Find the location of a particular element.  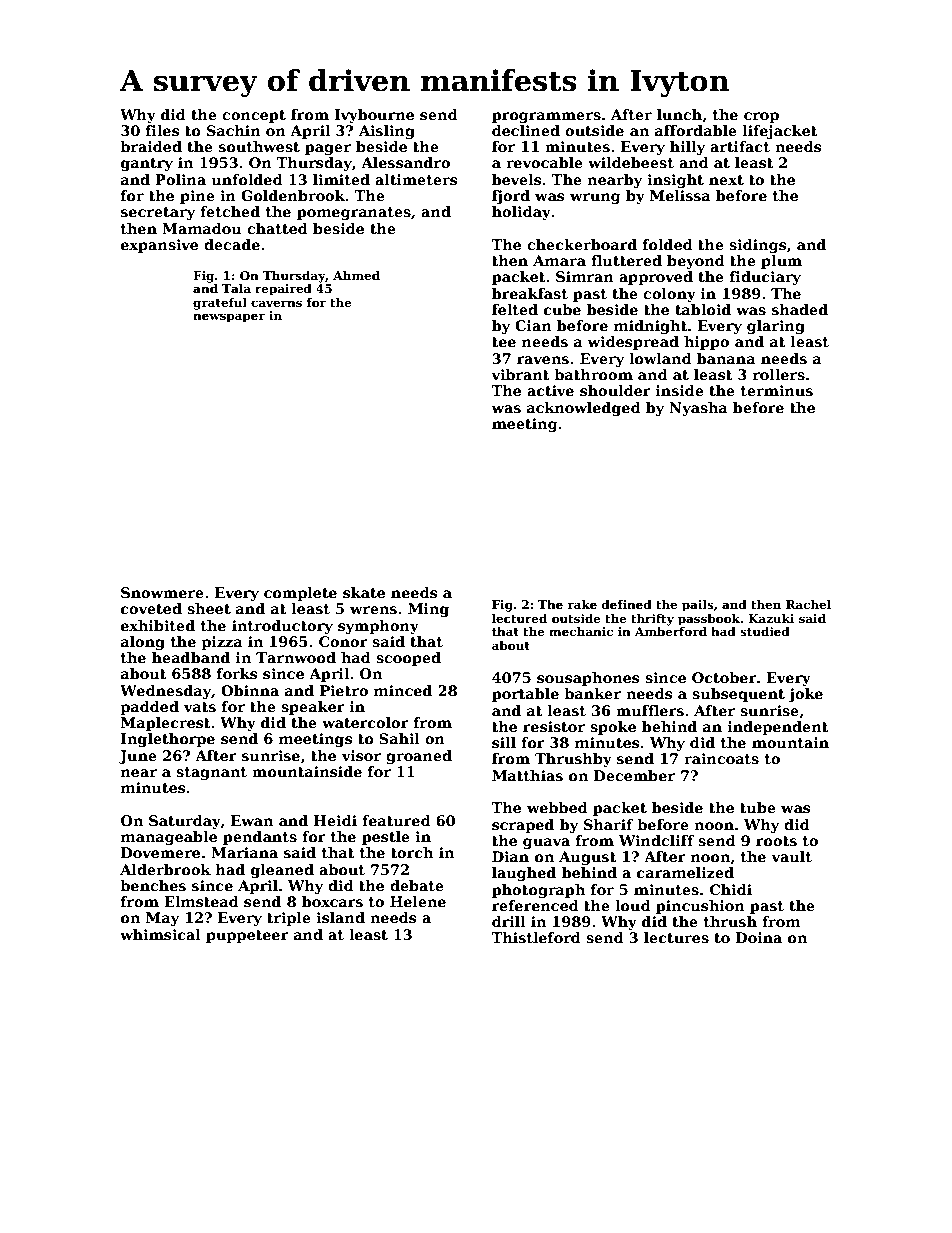

breakfast is located at coordinates (530, 293).
